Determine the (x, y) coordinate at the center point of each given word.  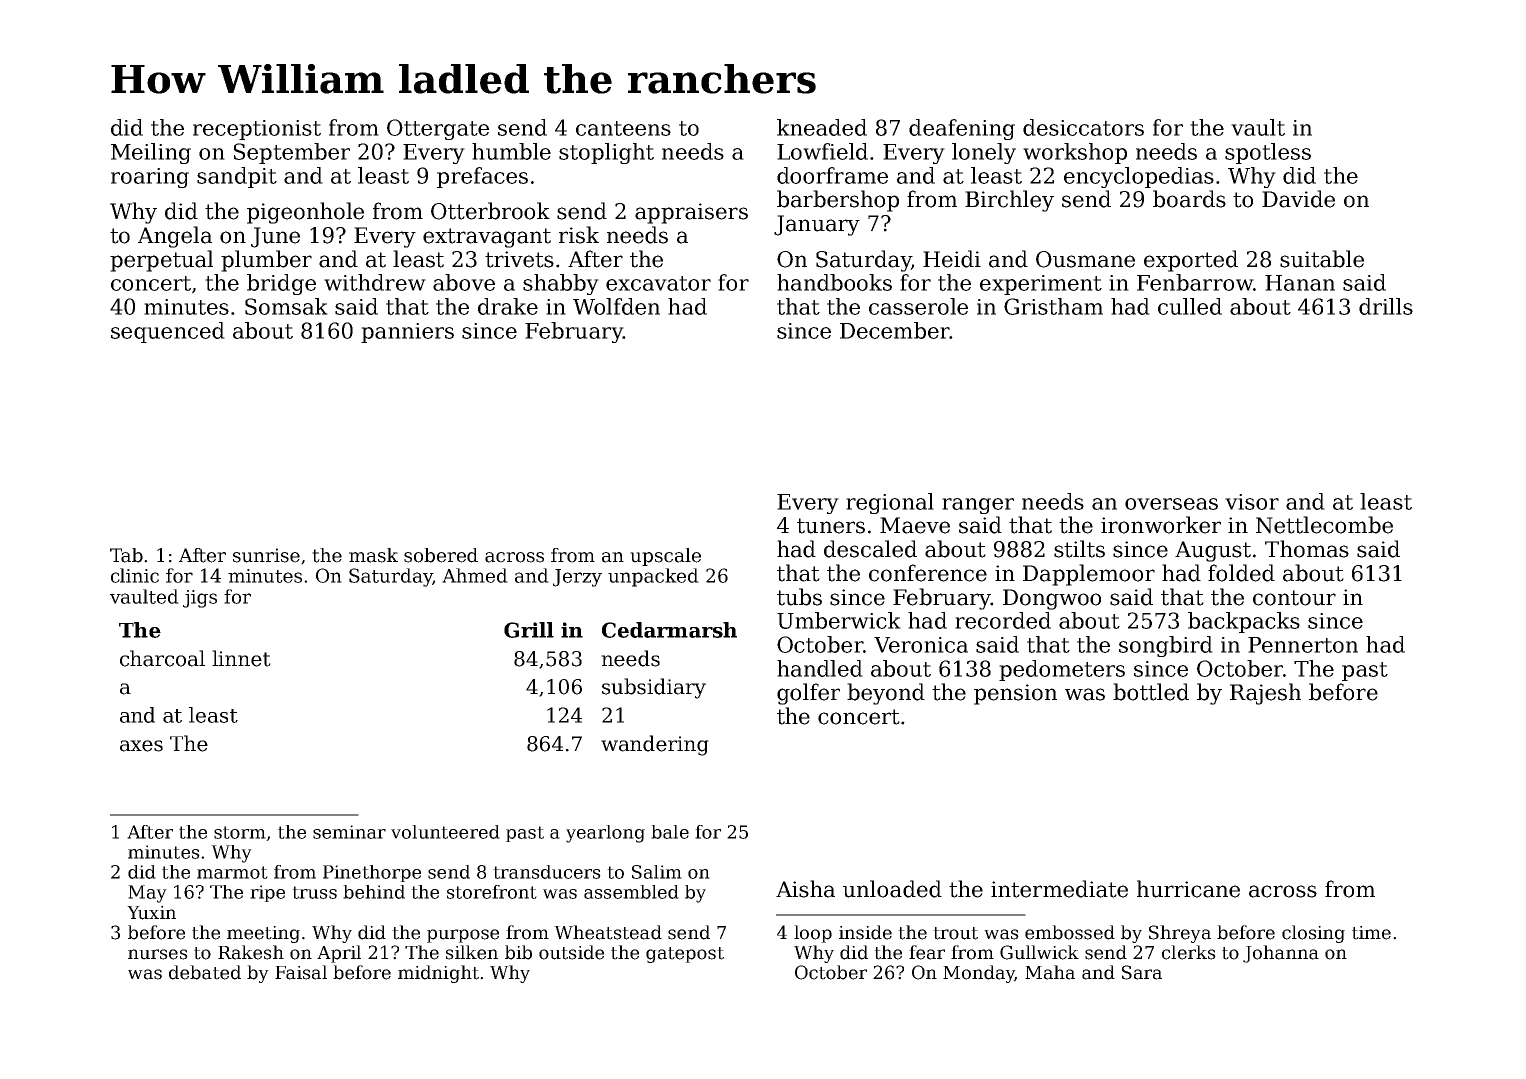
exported (1191, 261)
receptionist (257, 130)
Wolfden (616, 306)
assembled (631, 892)
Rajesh (1265, 694)
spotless (1268, 153)
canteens (623, 128)
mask (373, 555)
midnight (438, 974)
